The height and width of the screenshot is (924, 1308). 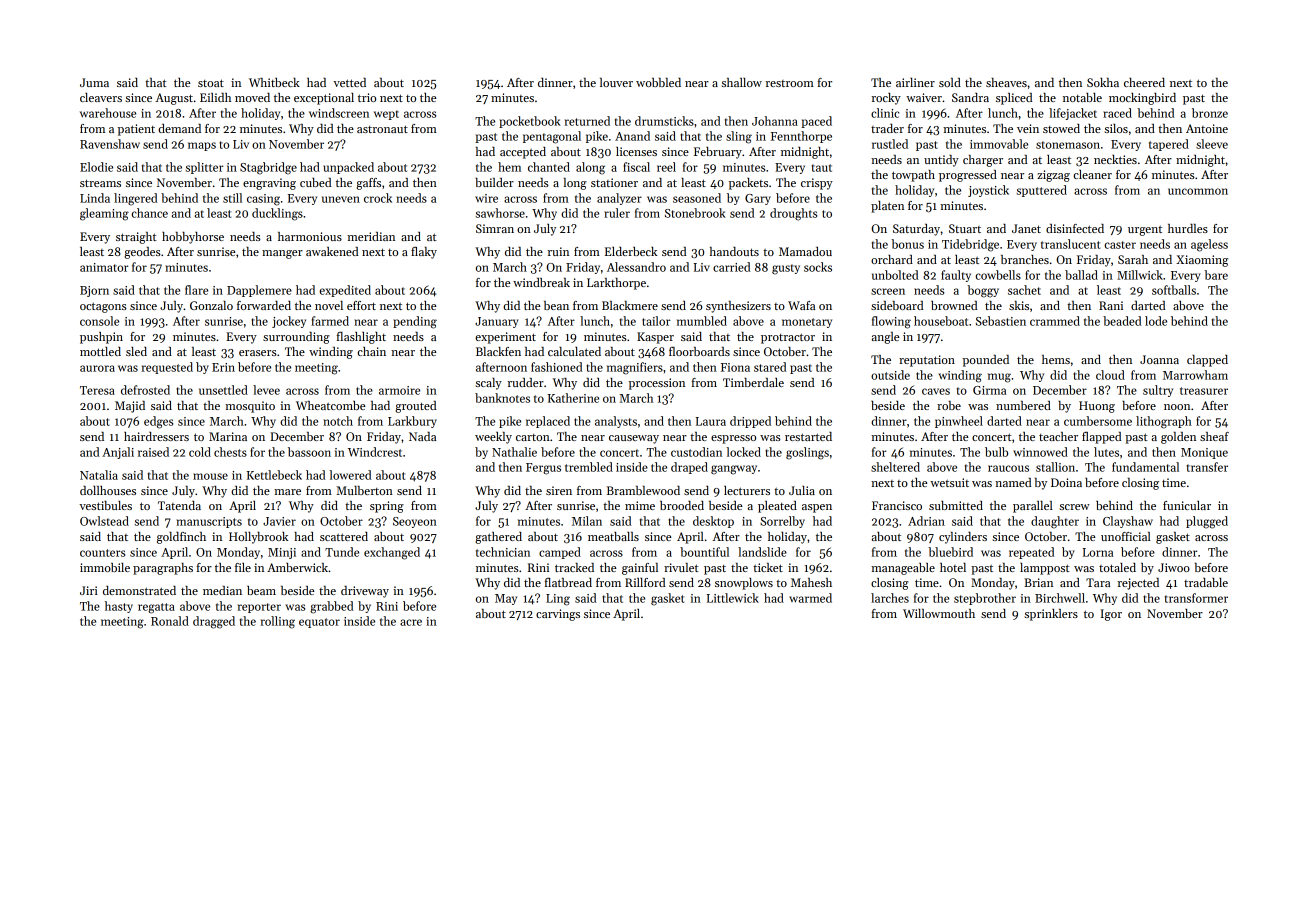 What do you see at coordinates (170, 621) in the screenshot?
I see `Ronald` at bounding box center [170, 621].
